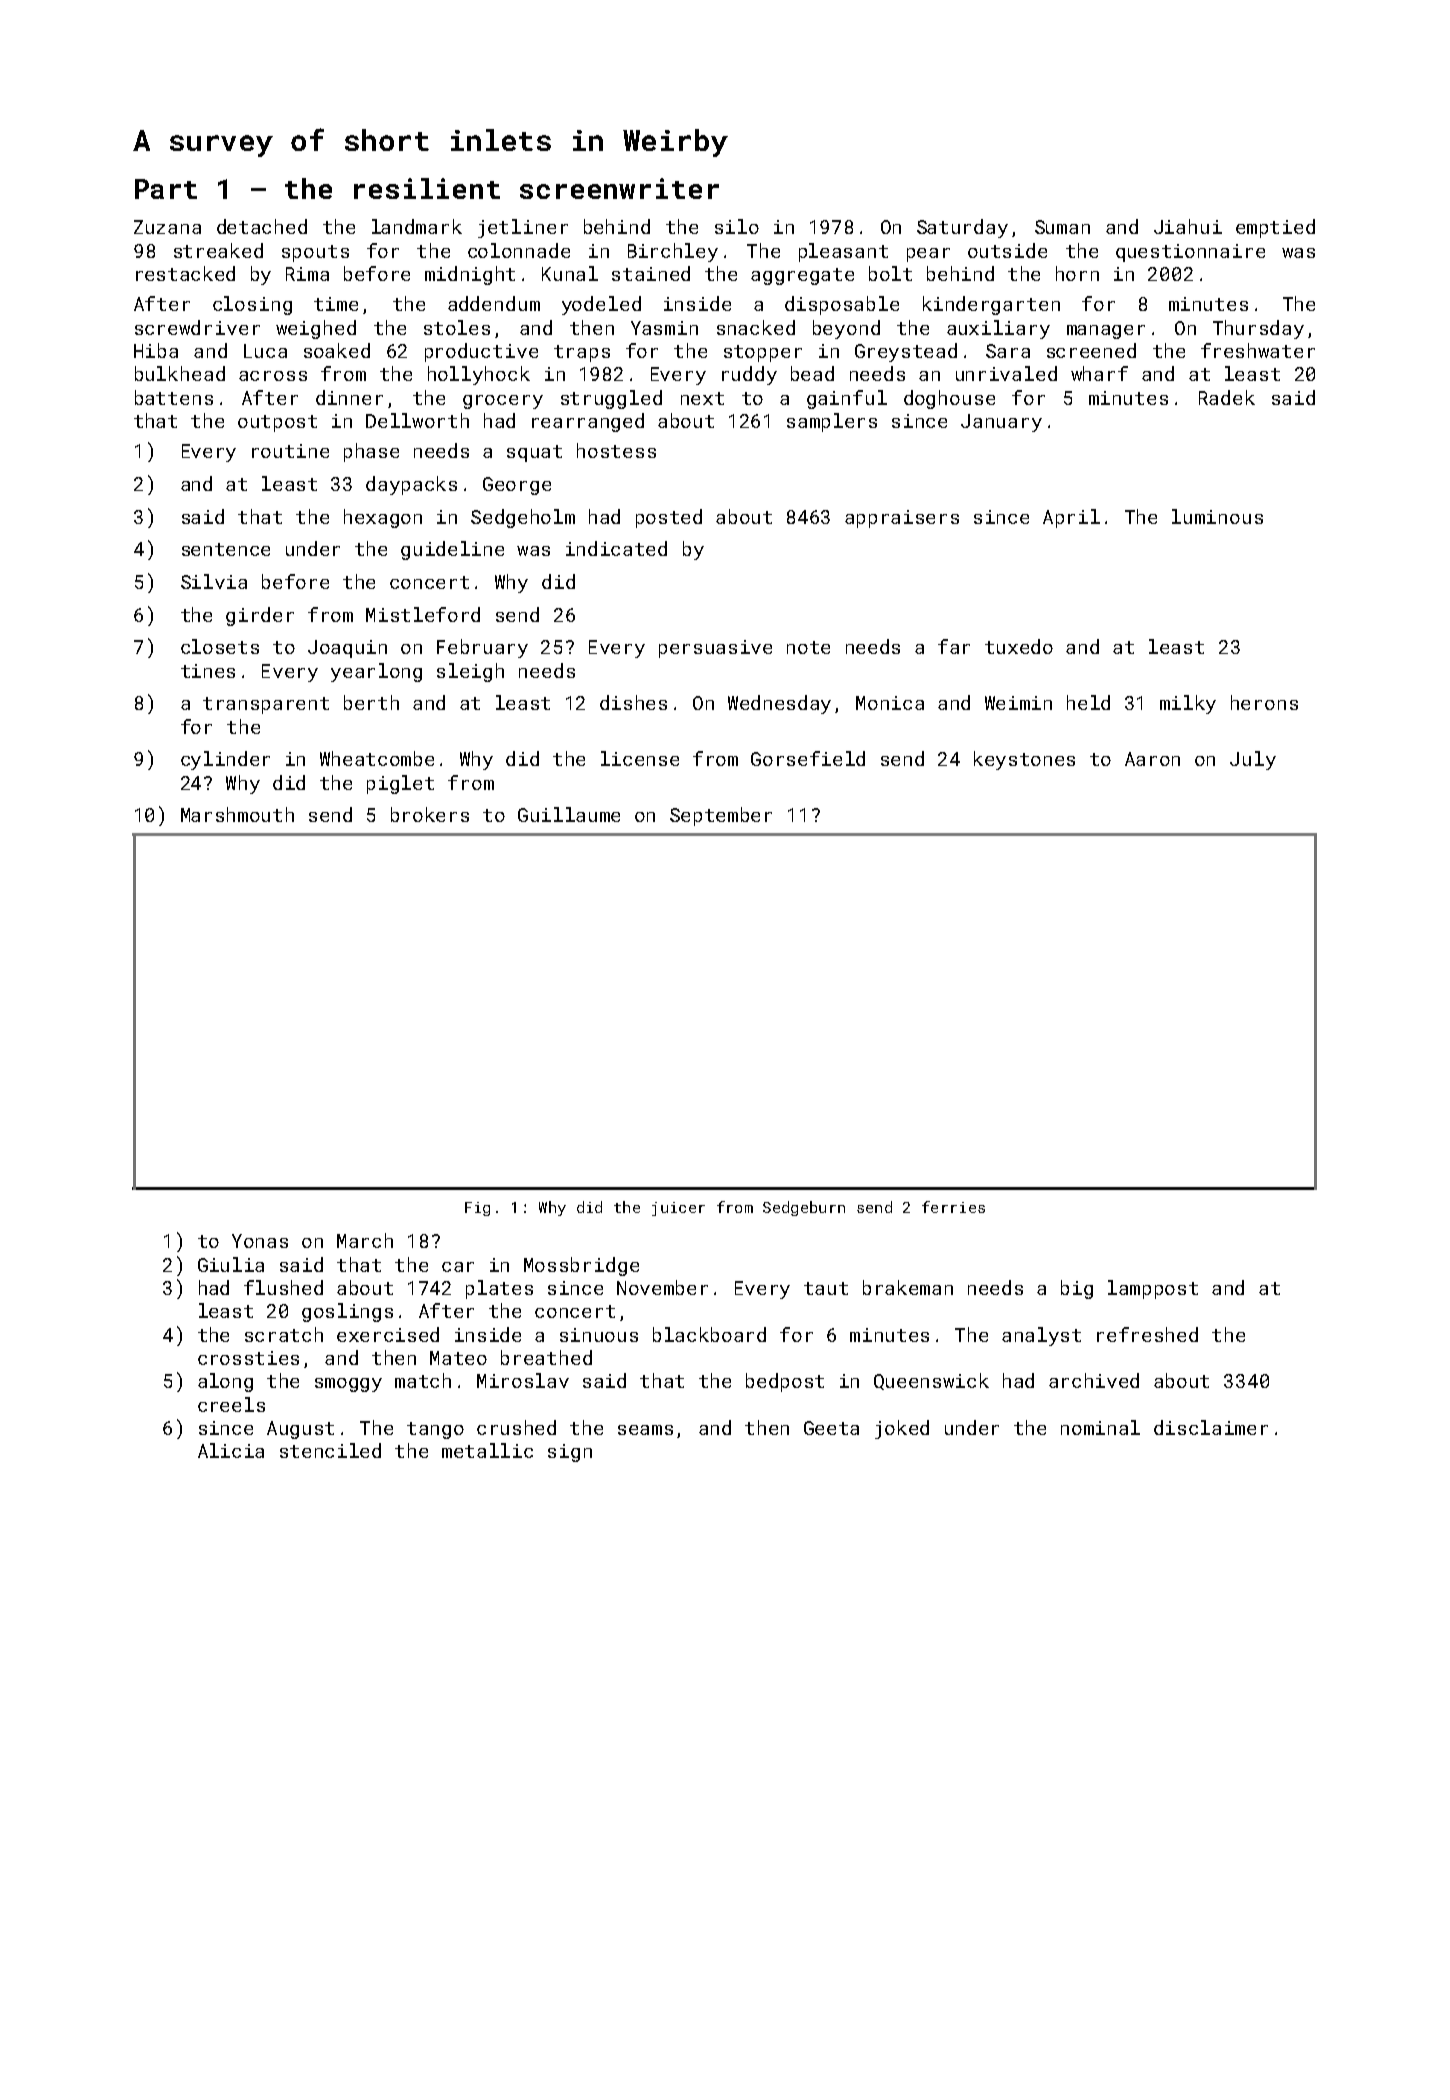 This document has width=1450, height=2100. What do you see at coordinates (546, 1357) in the document?
I see `breathed` at bounding box center [546, 1357].
